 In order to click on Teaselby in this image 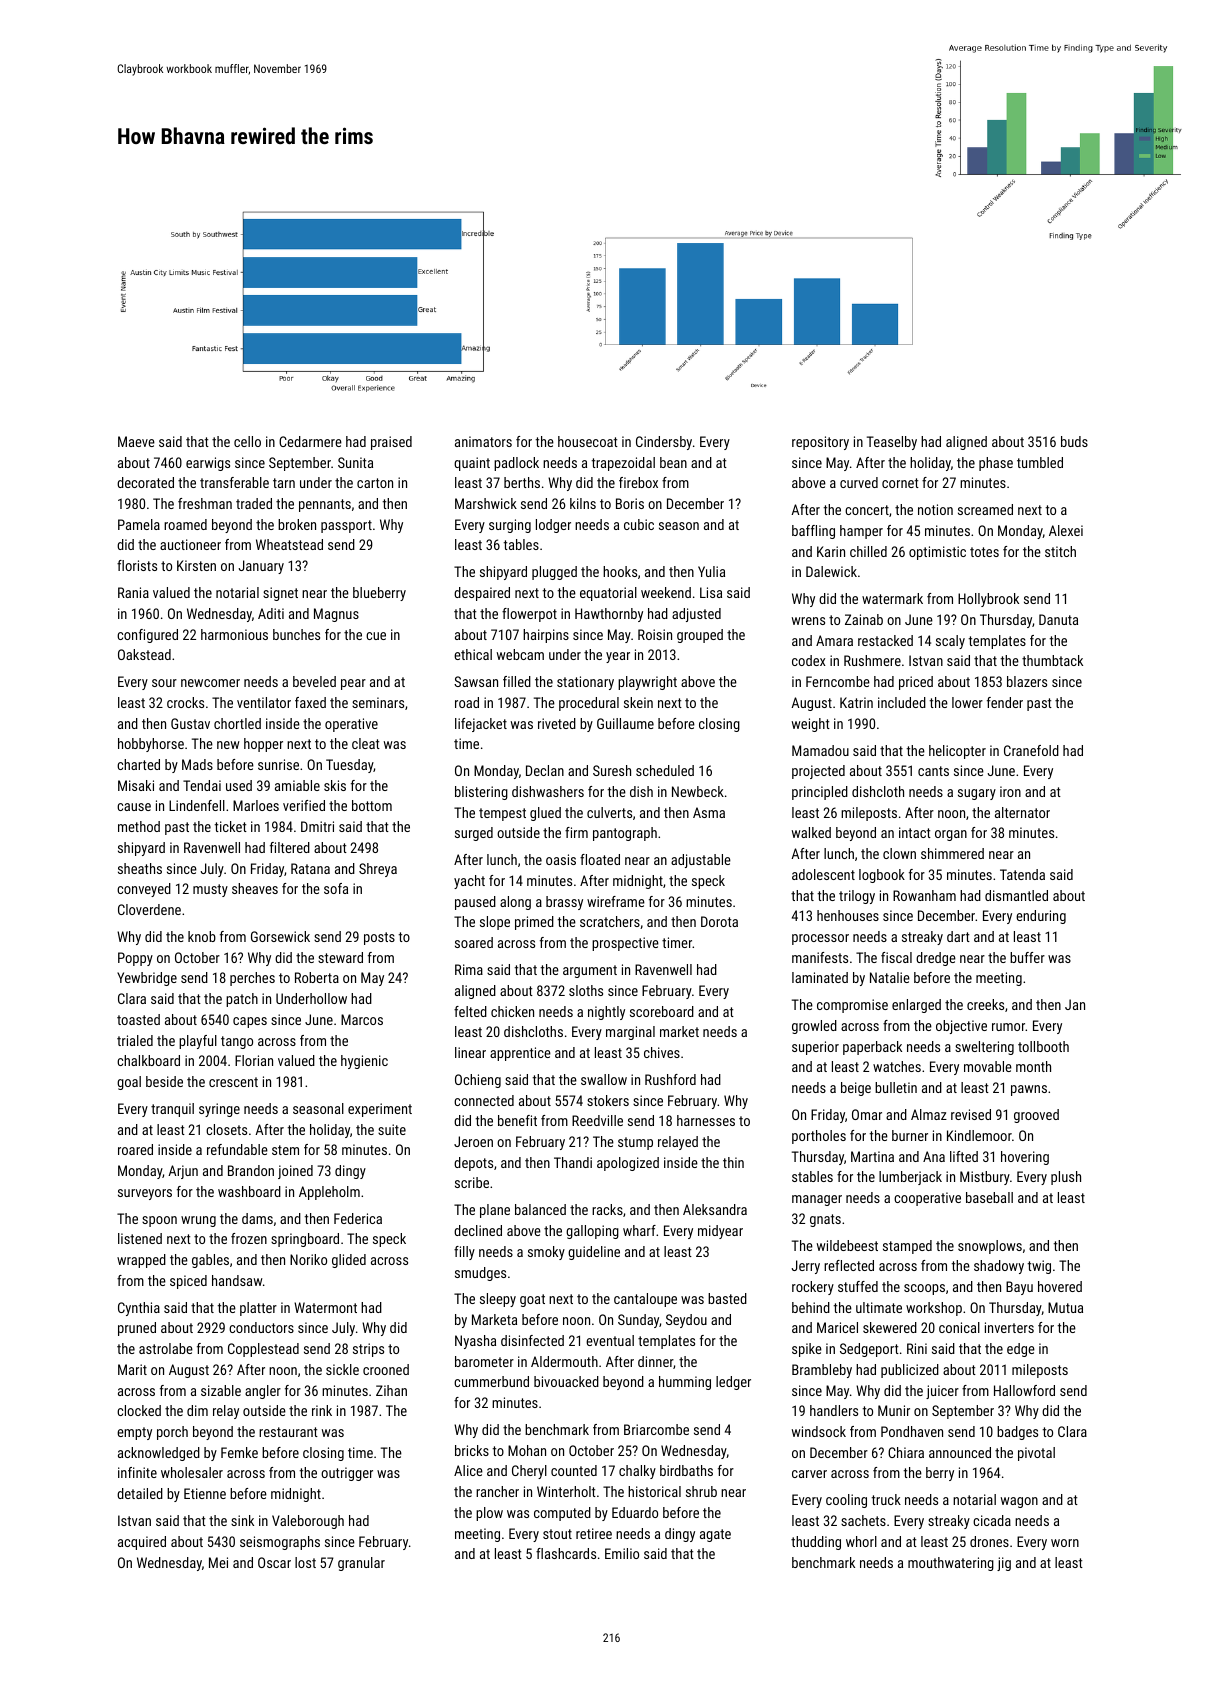, I will do `click(892, 443)`.
